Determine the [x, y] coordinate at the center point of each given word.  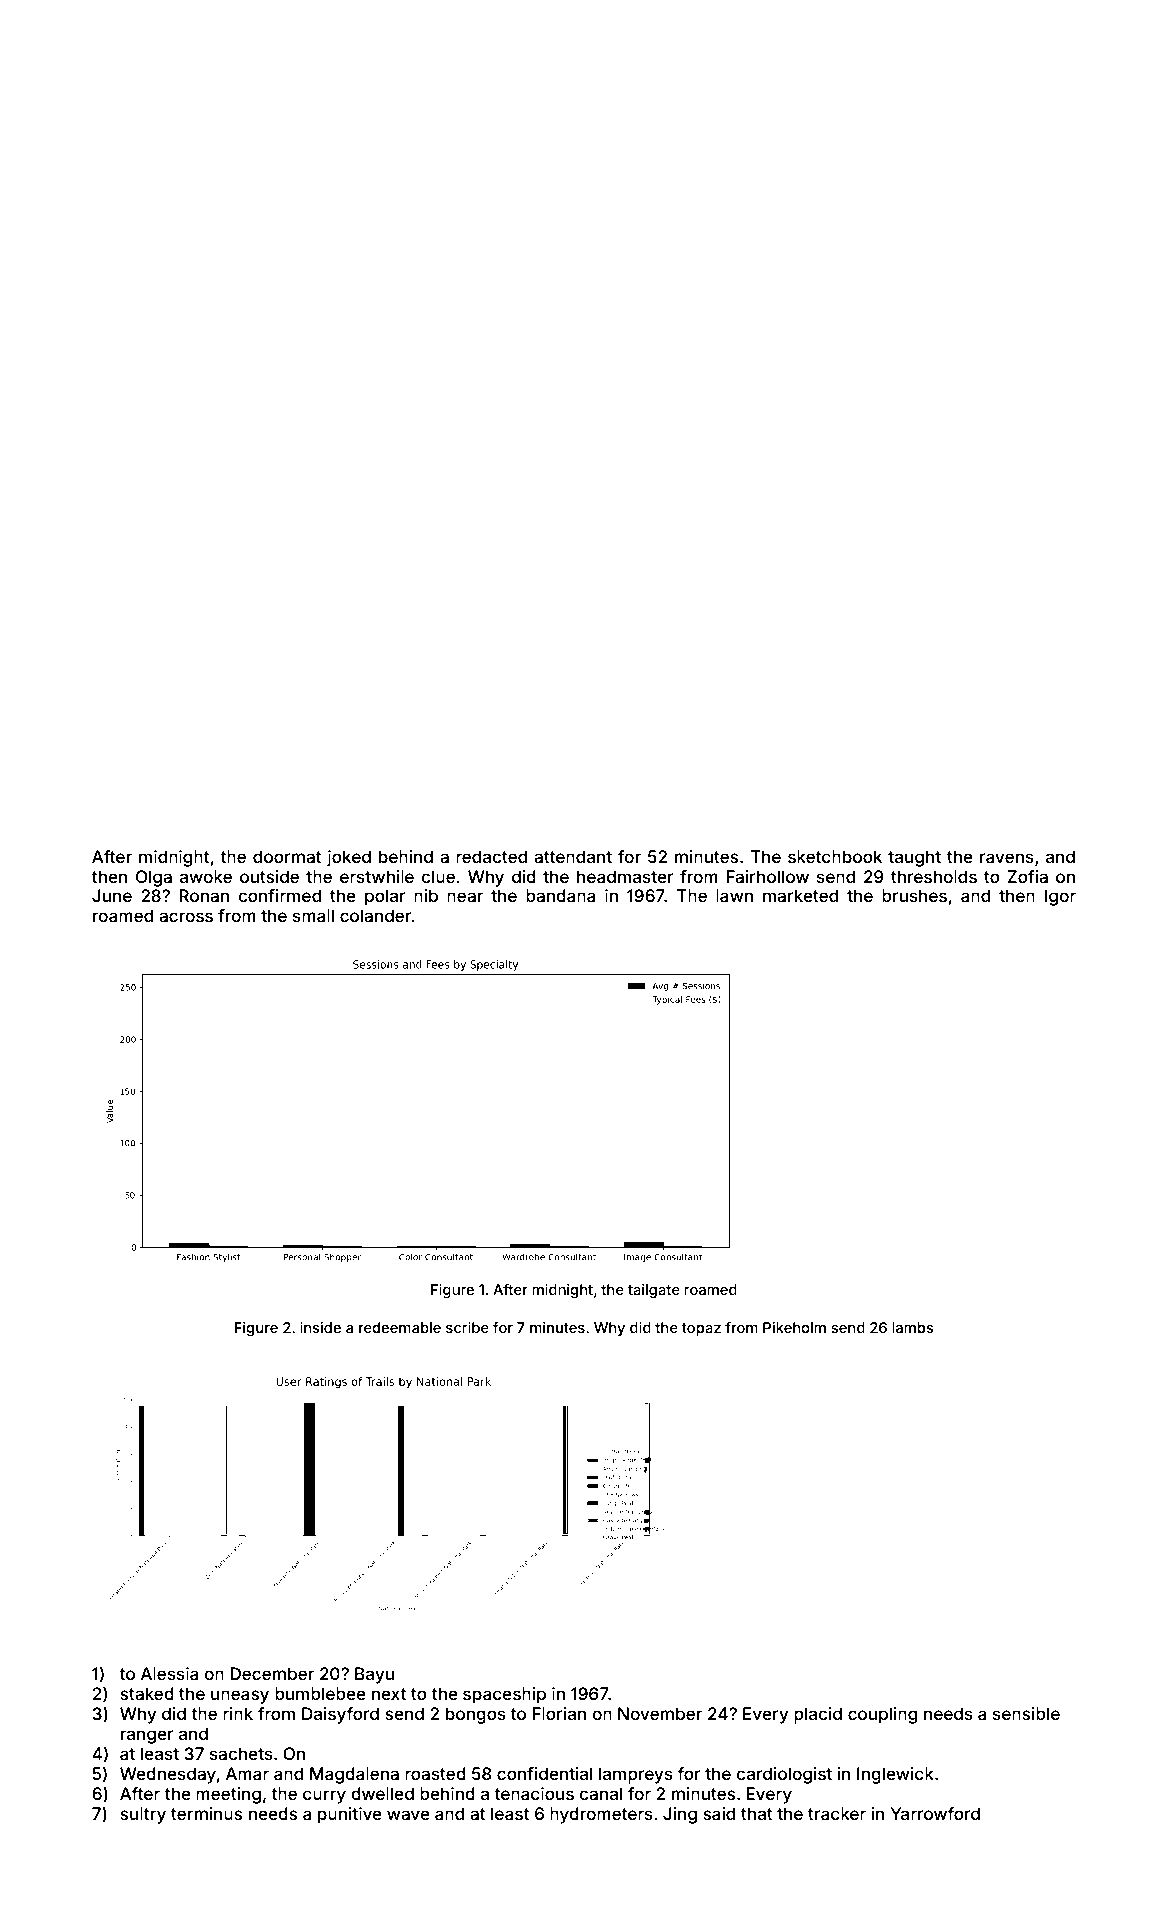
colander [376, 915]
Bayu [374, 1675]
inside [320, 1327]
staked [147, 1693]
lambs [913, 1327]
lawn [734, 895]
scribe [467, 1327]
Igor [1060, 897]
